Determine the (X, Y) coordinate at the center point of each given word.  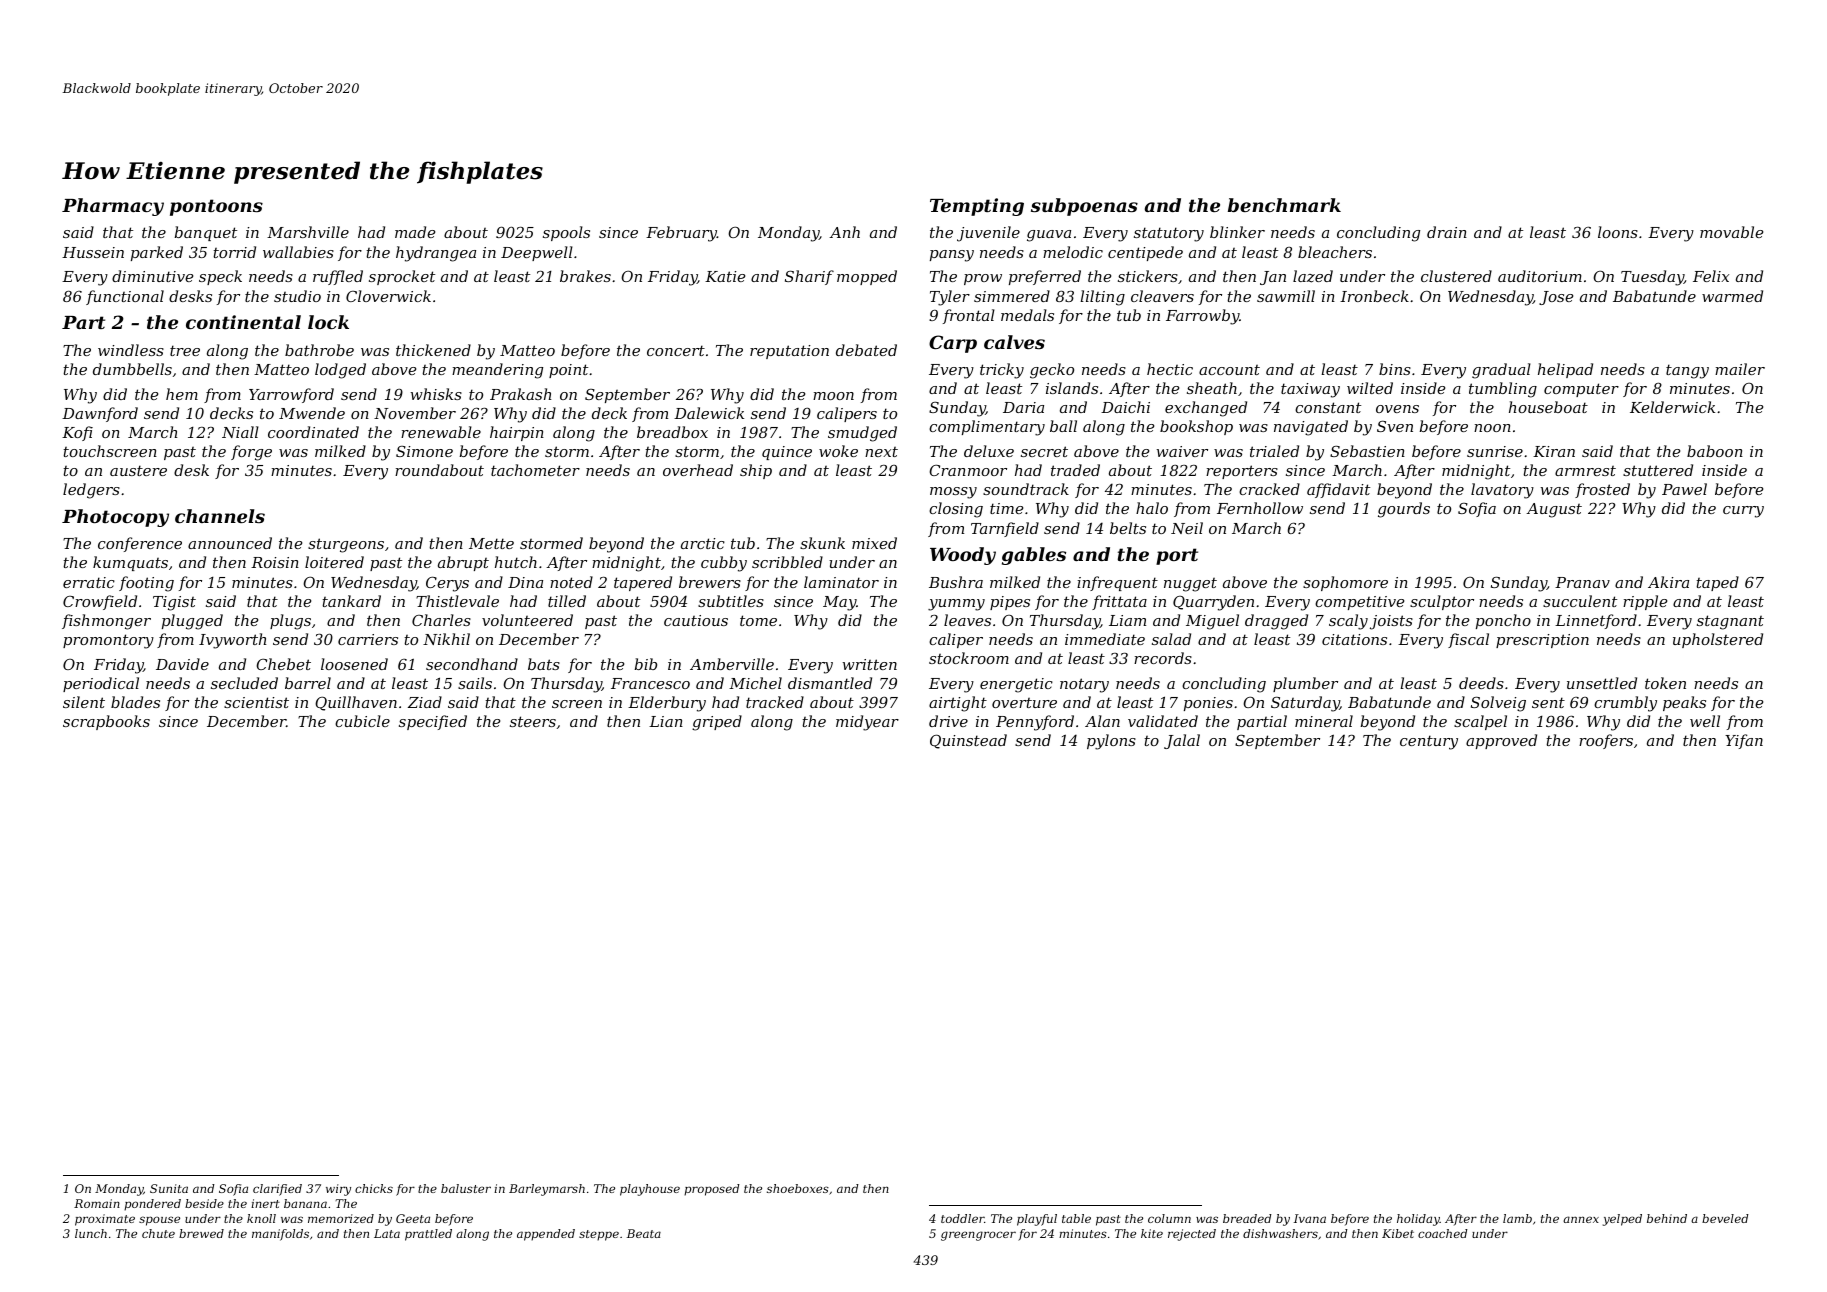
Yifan (1744, 741)
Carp (953, 344)
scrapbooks (106, 722)
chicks (374, 1188)
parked (157, 253)
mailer (1740, 369)
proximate (105, 1220)
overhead (698, 470)
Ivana (1310, 1218)
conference (140, 544)
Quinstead (968, 741)
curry (1743, 512)
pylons (1111, 742)
